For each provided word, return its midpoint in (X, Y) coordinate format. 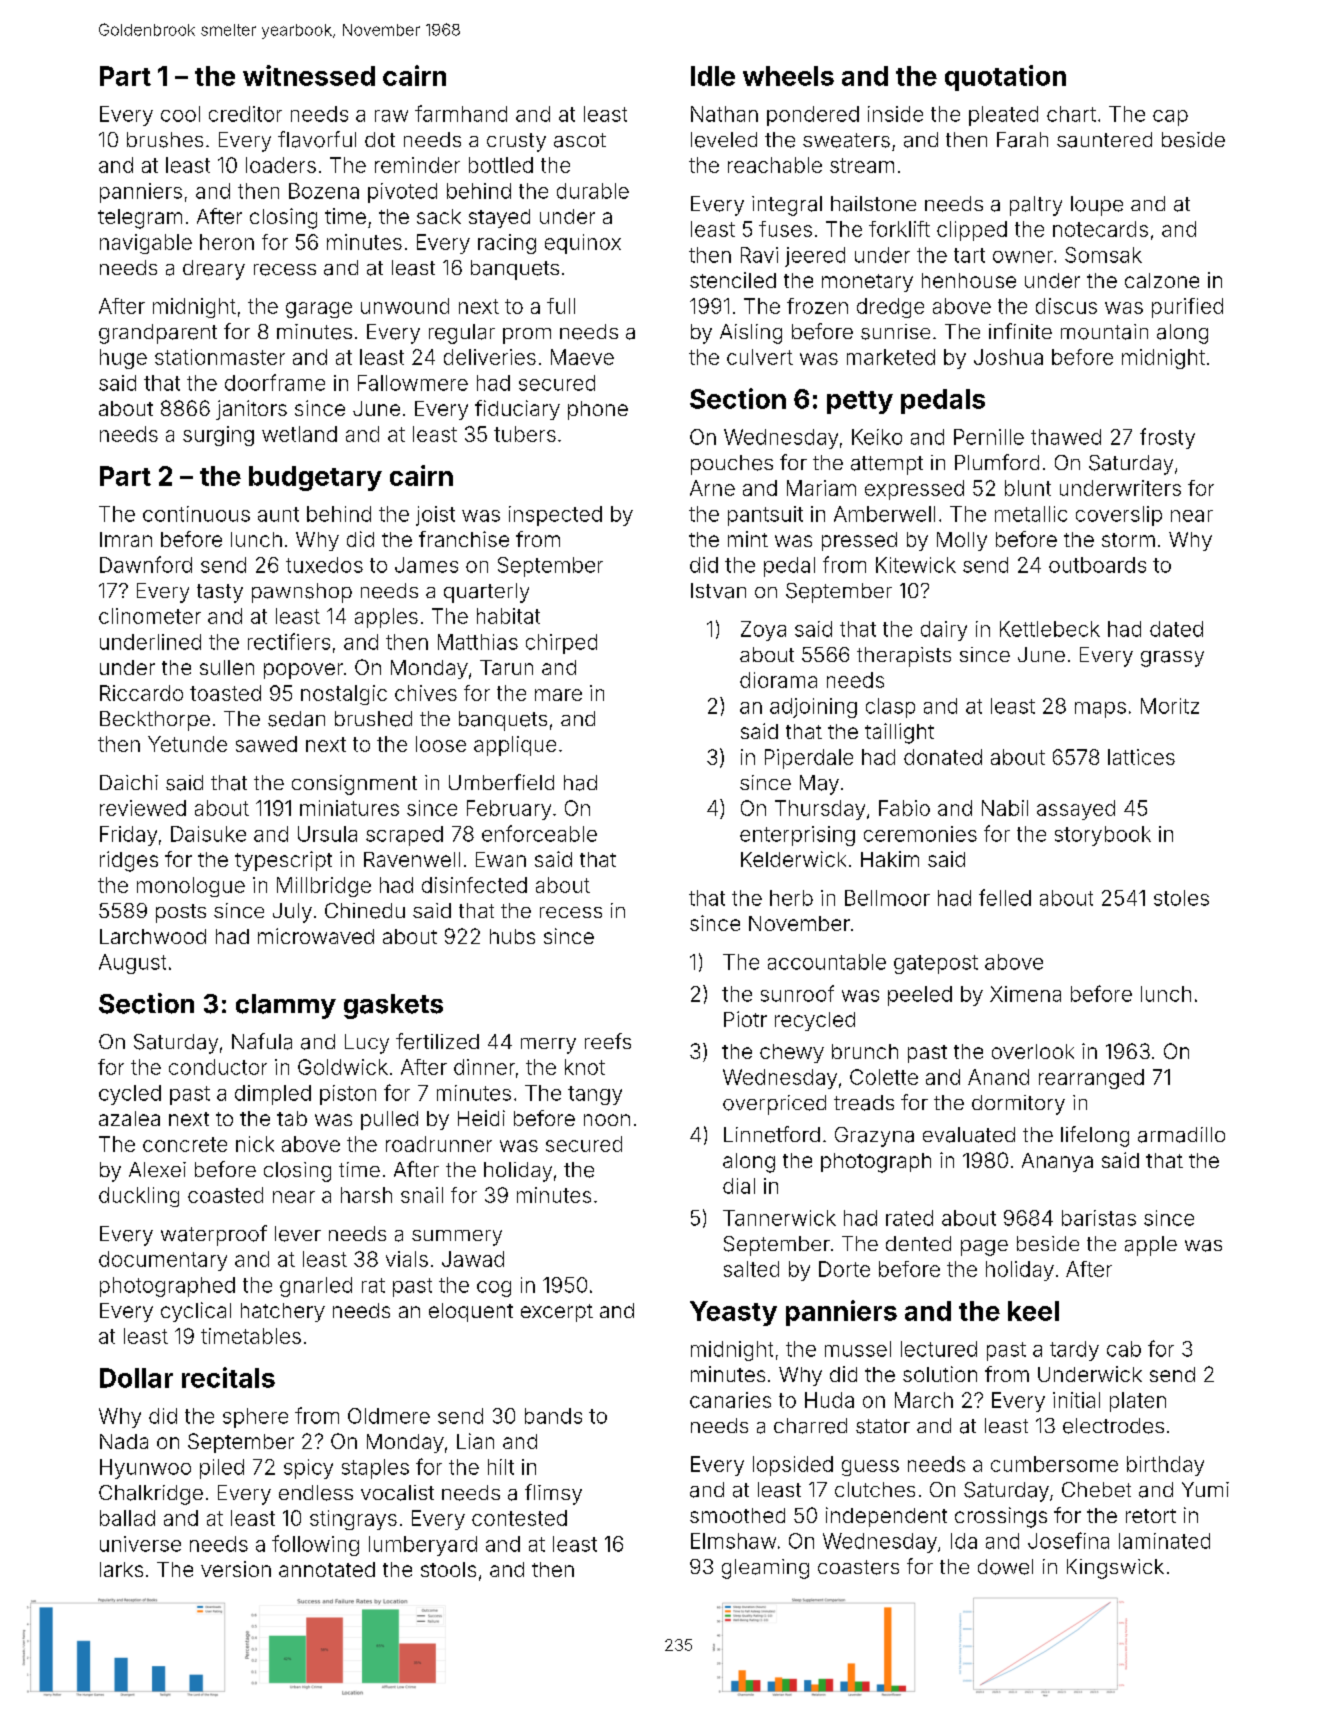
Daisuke (208, 834)
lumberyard (423, 1546)
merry (548, 1046)
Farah (1022, 140)
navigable (146, 244)
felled (1005, 897)
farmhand (461, 113)
